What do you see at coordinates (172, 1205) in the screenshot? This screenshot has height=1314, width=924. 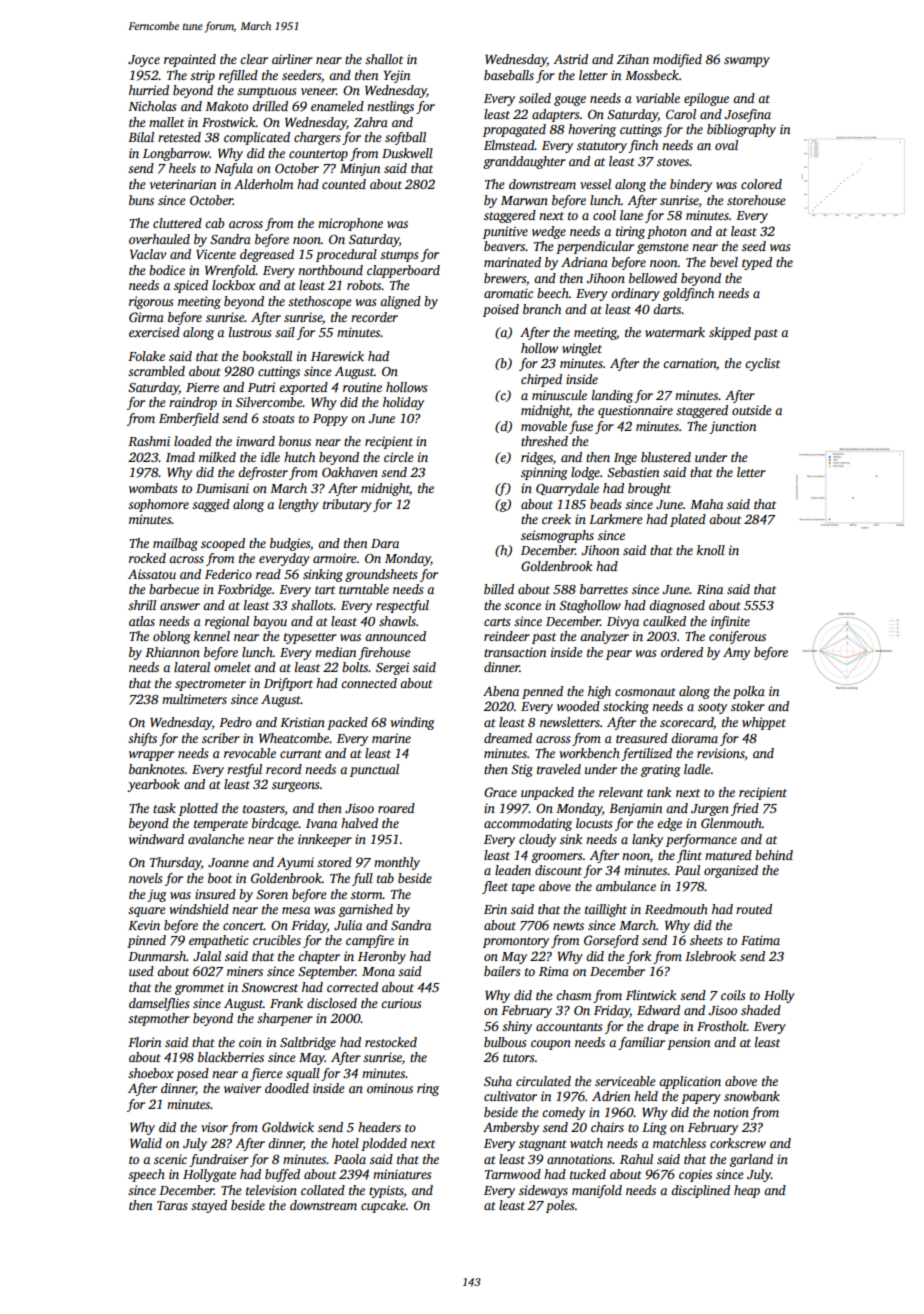 I see `Taras` at bounding box center [172, 1205].
